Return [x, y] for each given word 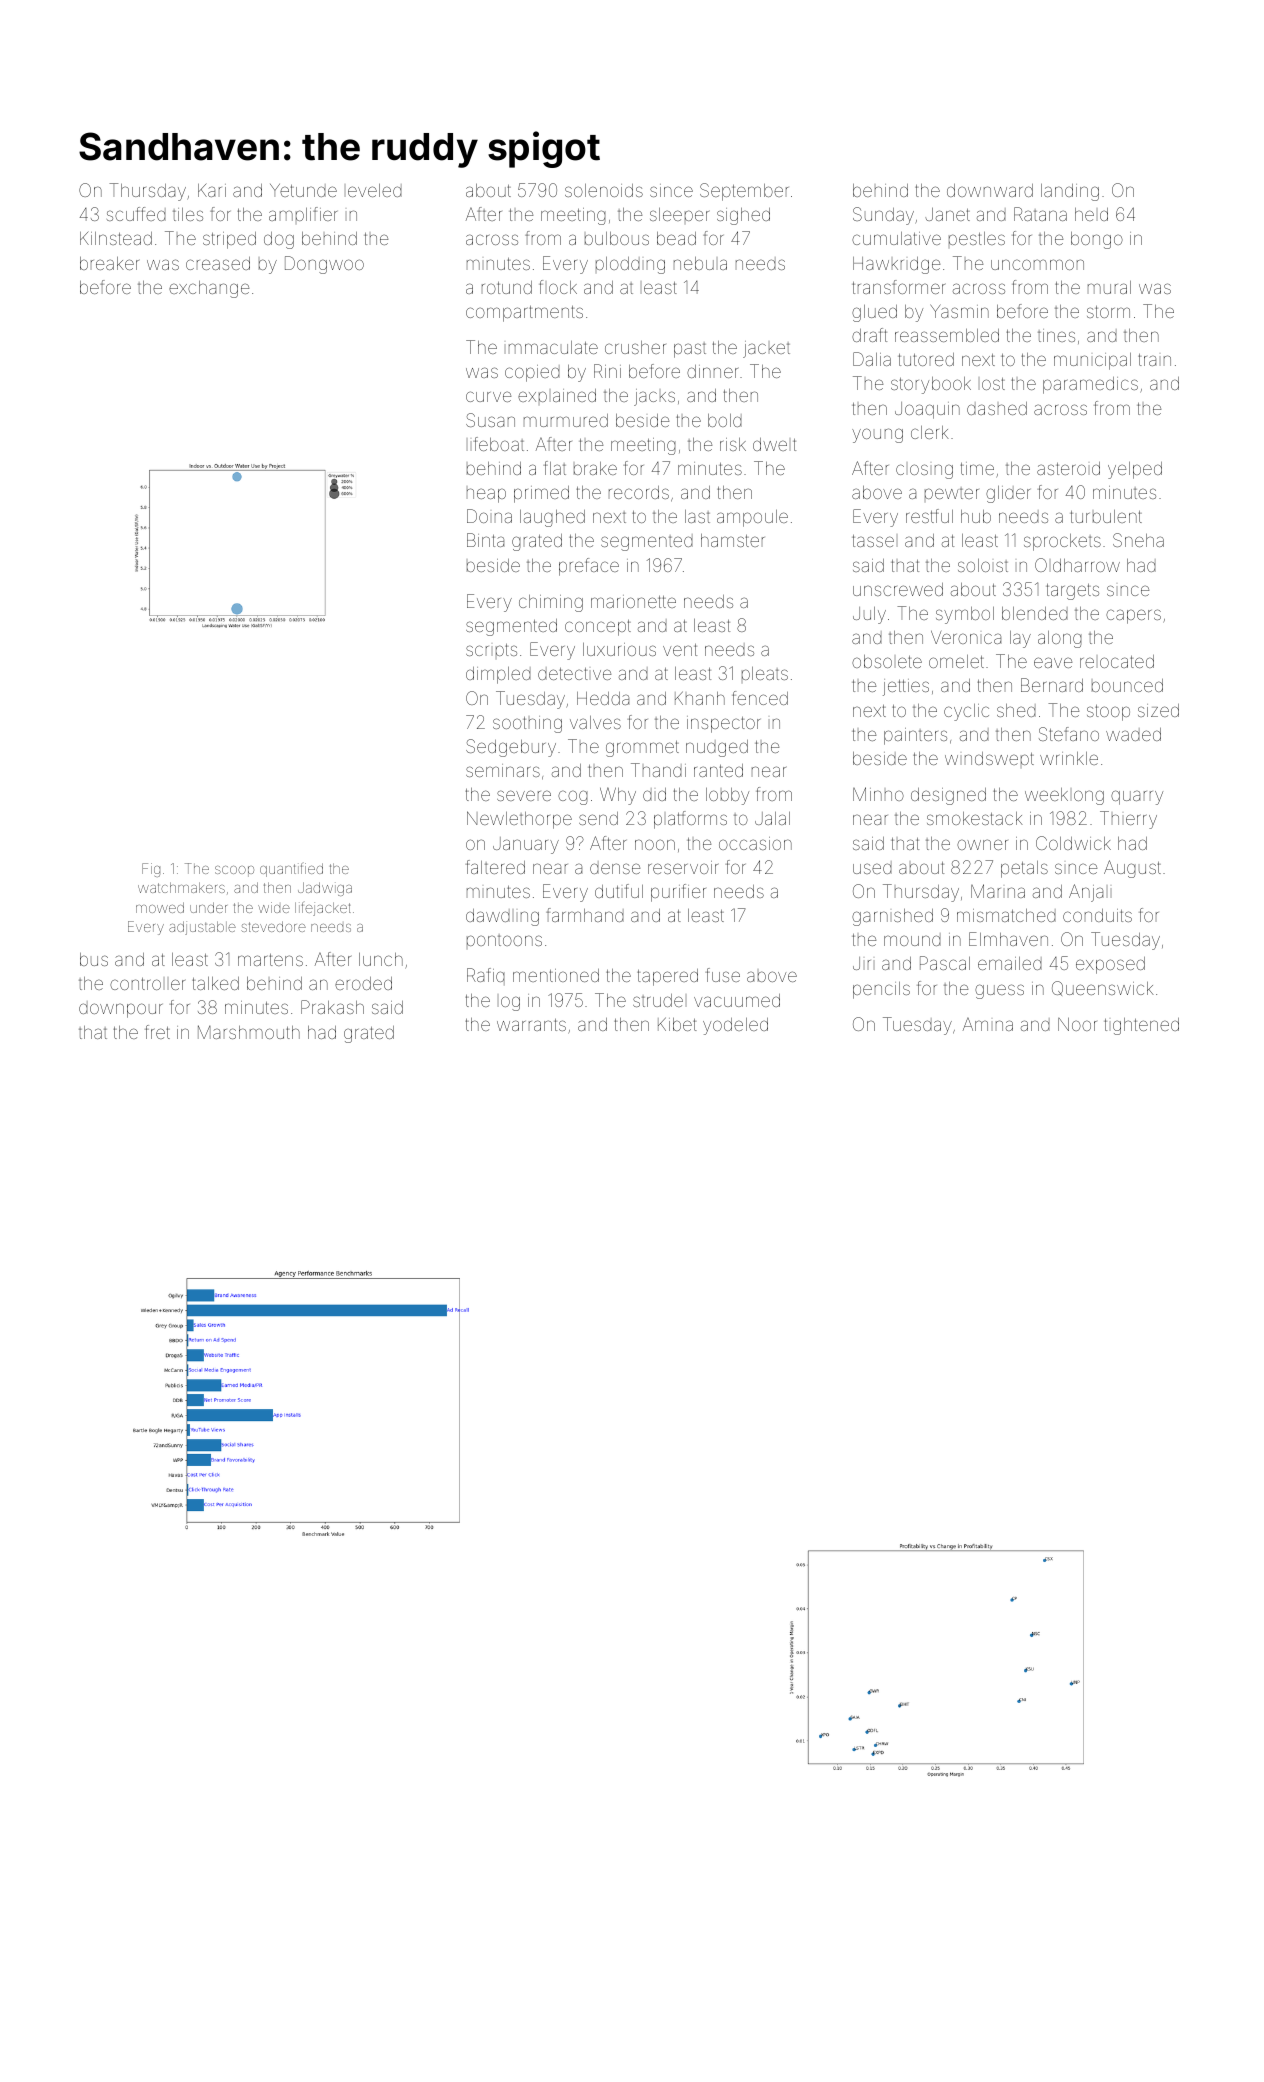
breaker [109, 263]
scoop [234, 871]
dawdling [502, 917]
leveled [375, 190]
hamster [733, 540]
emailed [1010, 963]
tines [1056, 335]
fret [157, 1032]
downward [990, 190]
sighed [743, 216]
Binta [485, 540]
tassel [873, 541]
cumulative [896, 238]
